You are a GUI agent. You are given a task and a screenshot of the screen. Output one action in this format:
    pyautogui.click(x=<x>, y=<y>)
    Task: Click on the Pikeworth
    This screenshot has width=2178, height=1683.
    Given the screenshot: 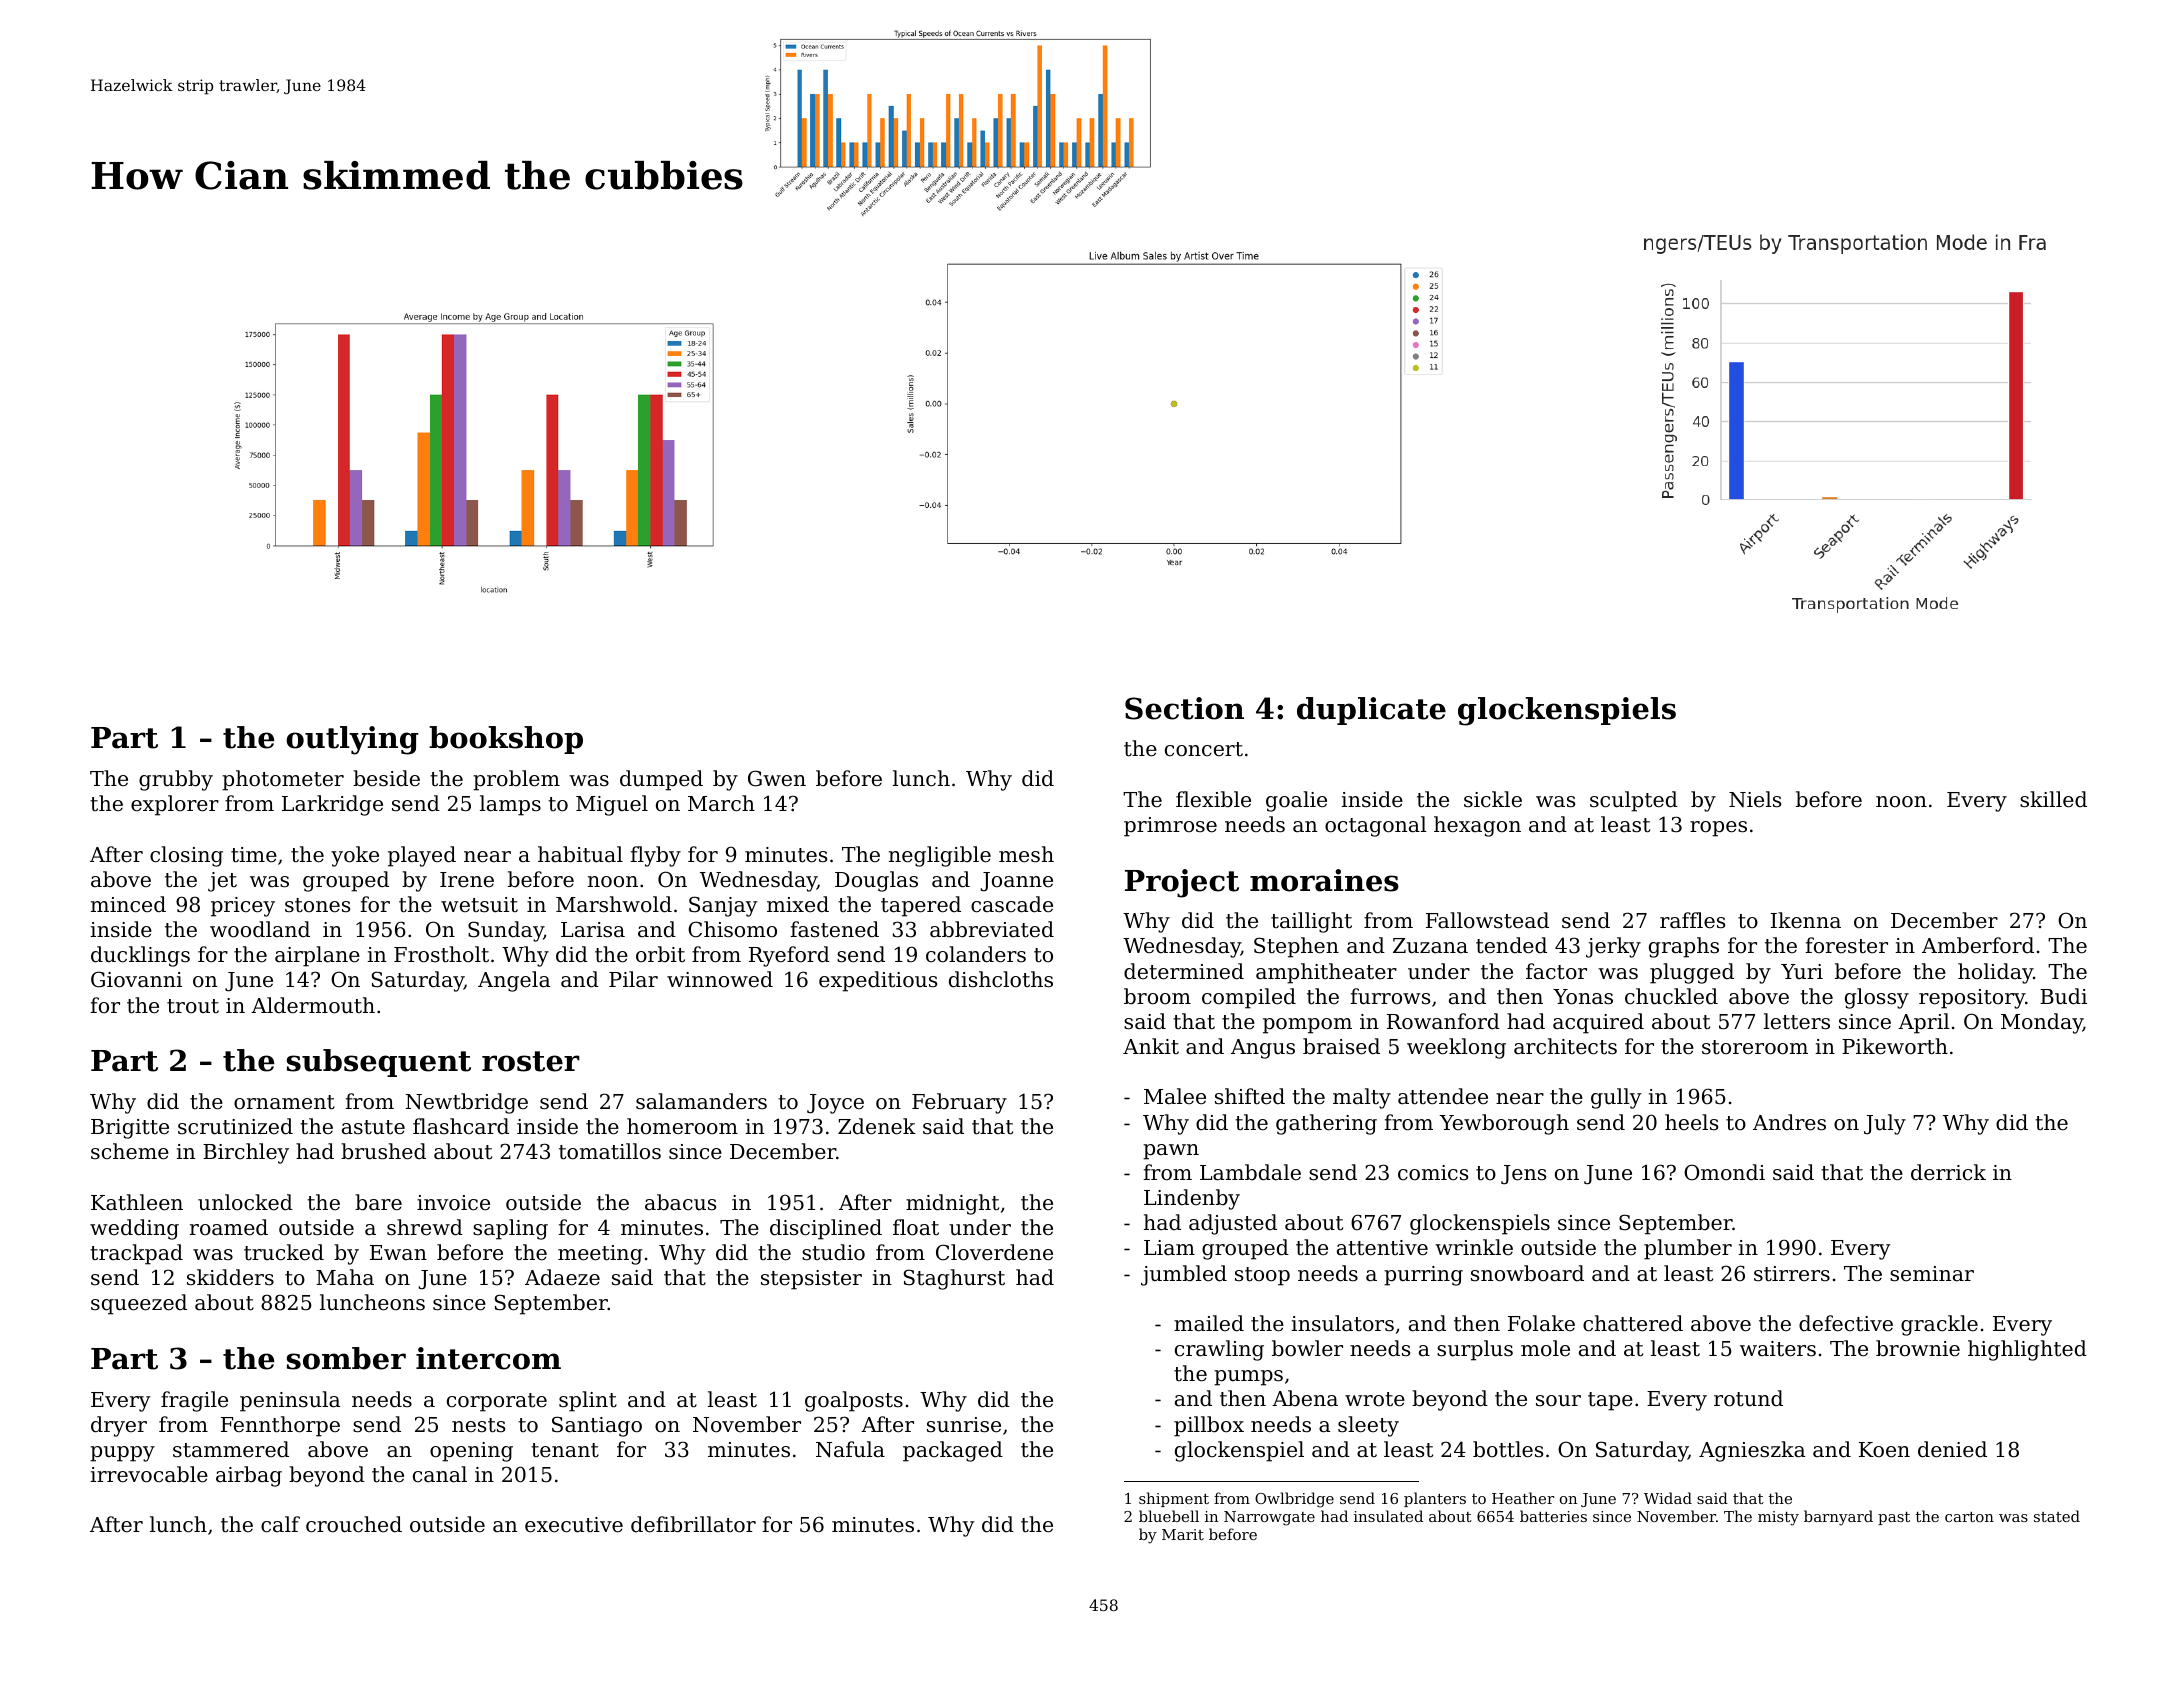 What is the action you would take?
    pyautogui.click(x=1895, y=1046)
